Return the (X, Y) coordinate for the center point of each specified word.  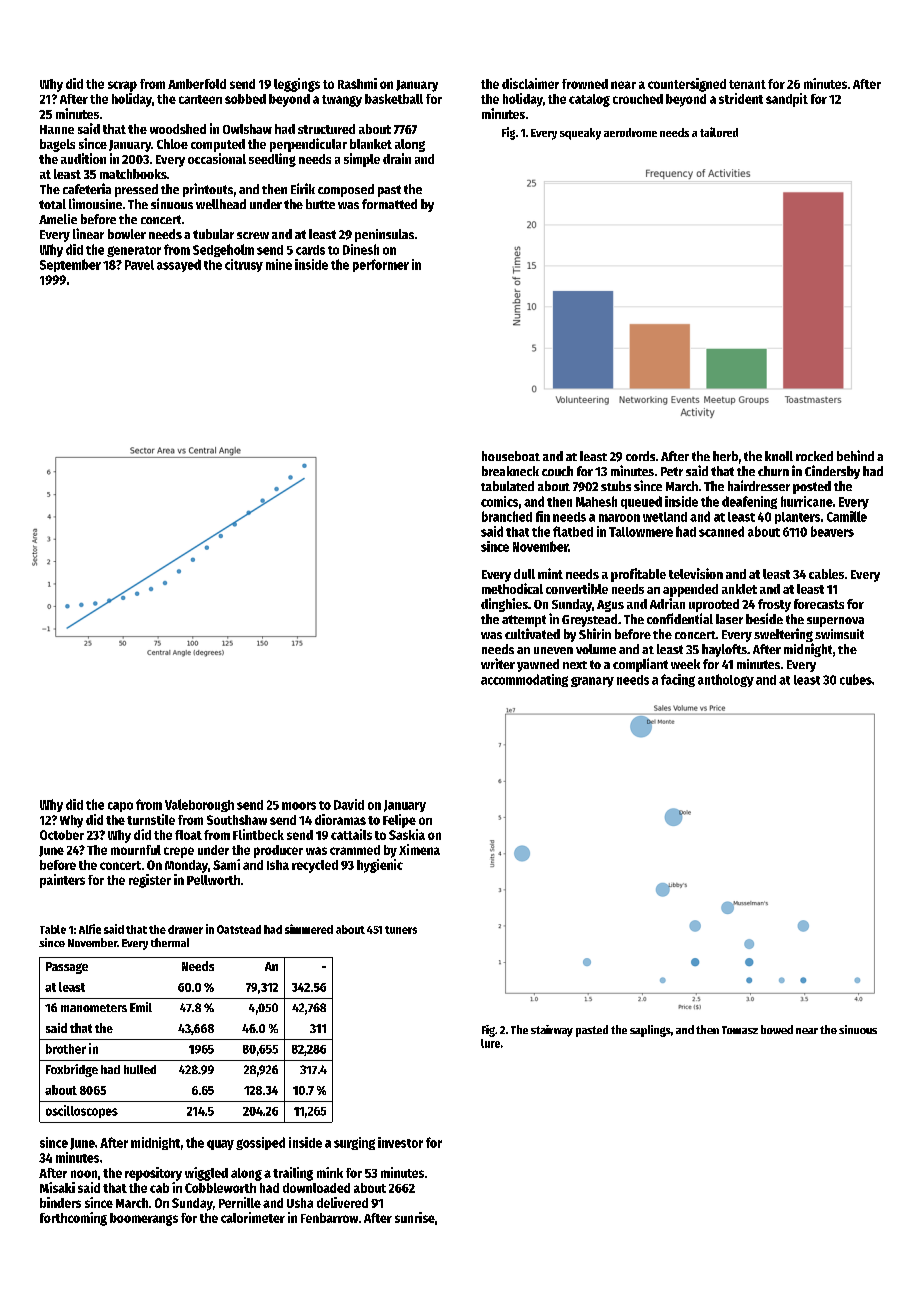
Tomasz (740, 1030)
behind (855, 455)
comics (499, 501)
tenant (747, 84)
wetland (665, 517)
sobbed (245, 99)
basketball (394, 99)
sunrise (415, 1217)
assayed (179, 265)
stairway (552, 1031)
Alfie (90, 929)
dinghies (504, 605)
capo (120, 807)
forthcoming (73, 1219)
